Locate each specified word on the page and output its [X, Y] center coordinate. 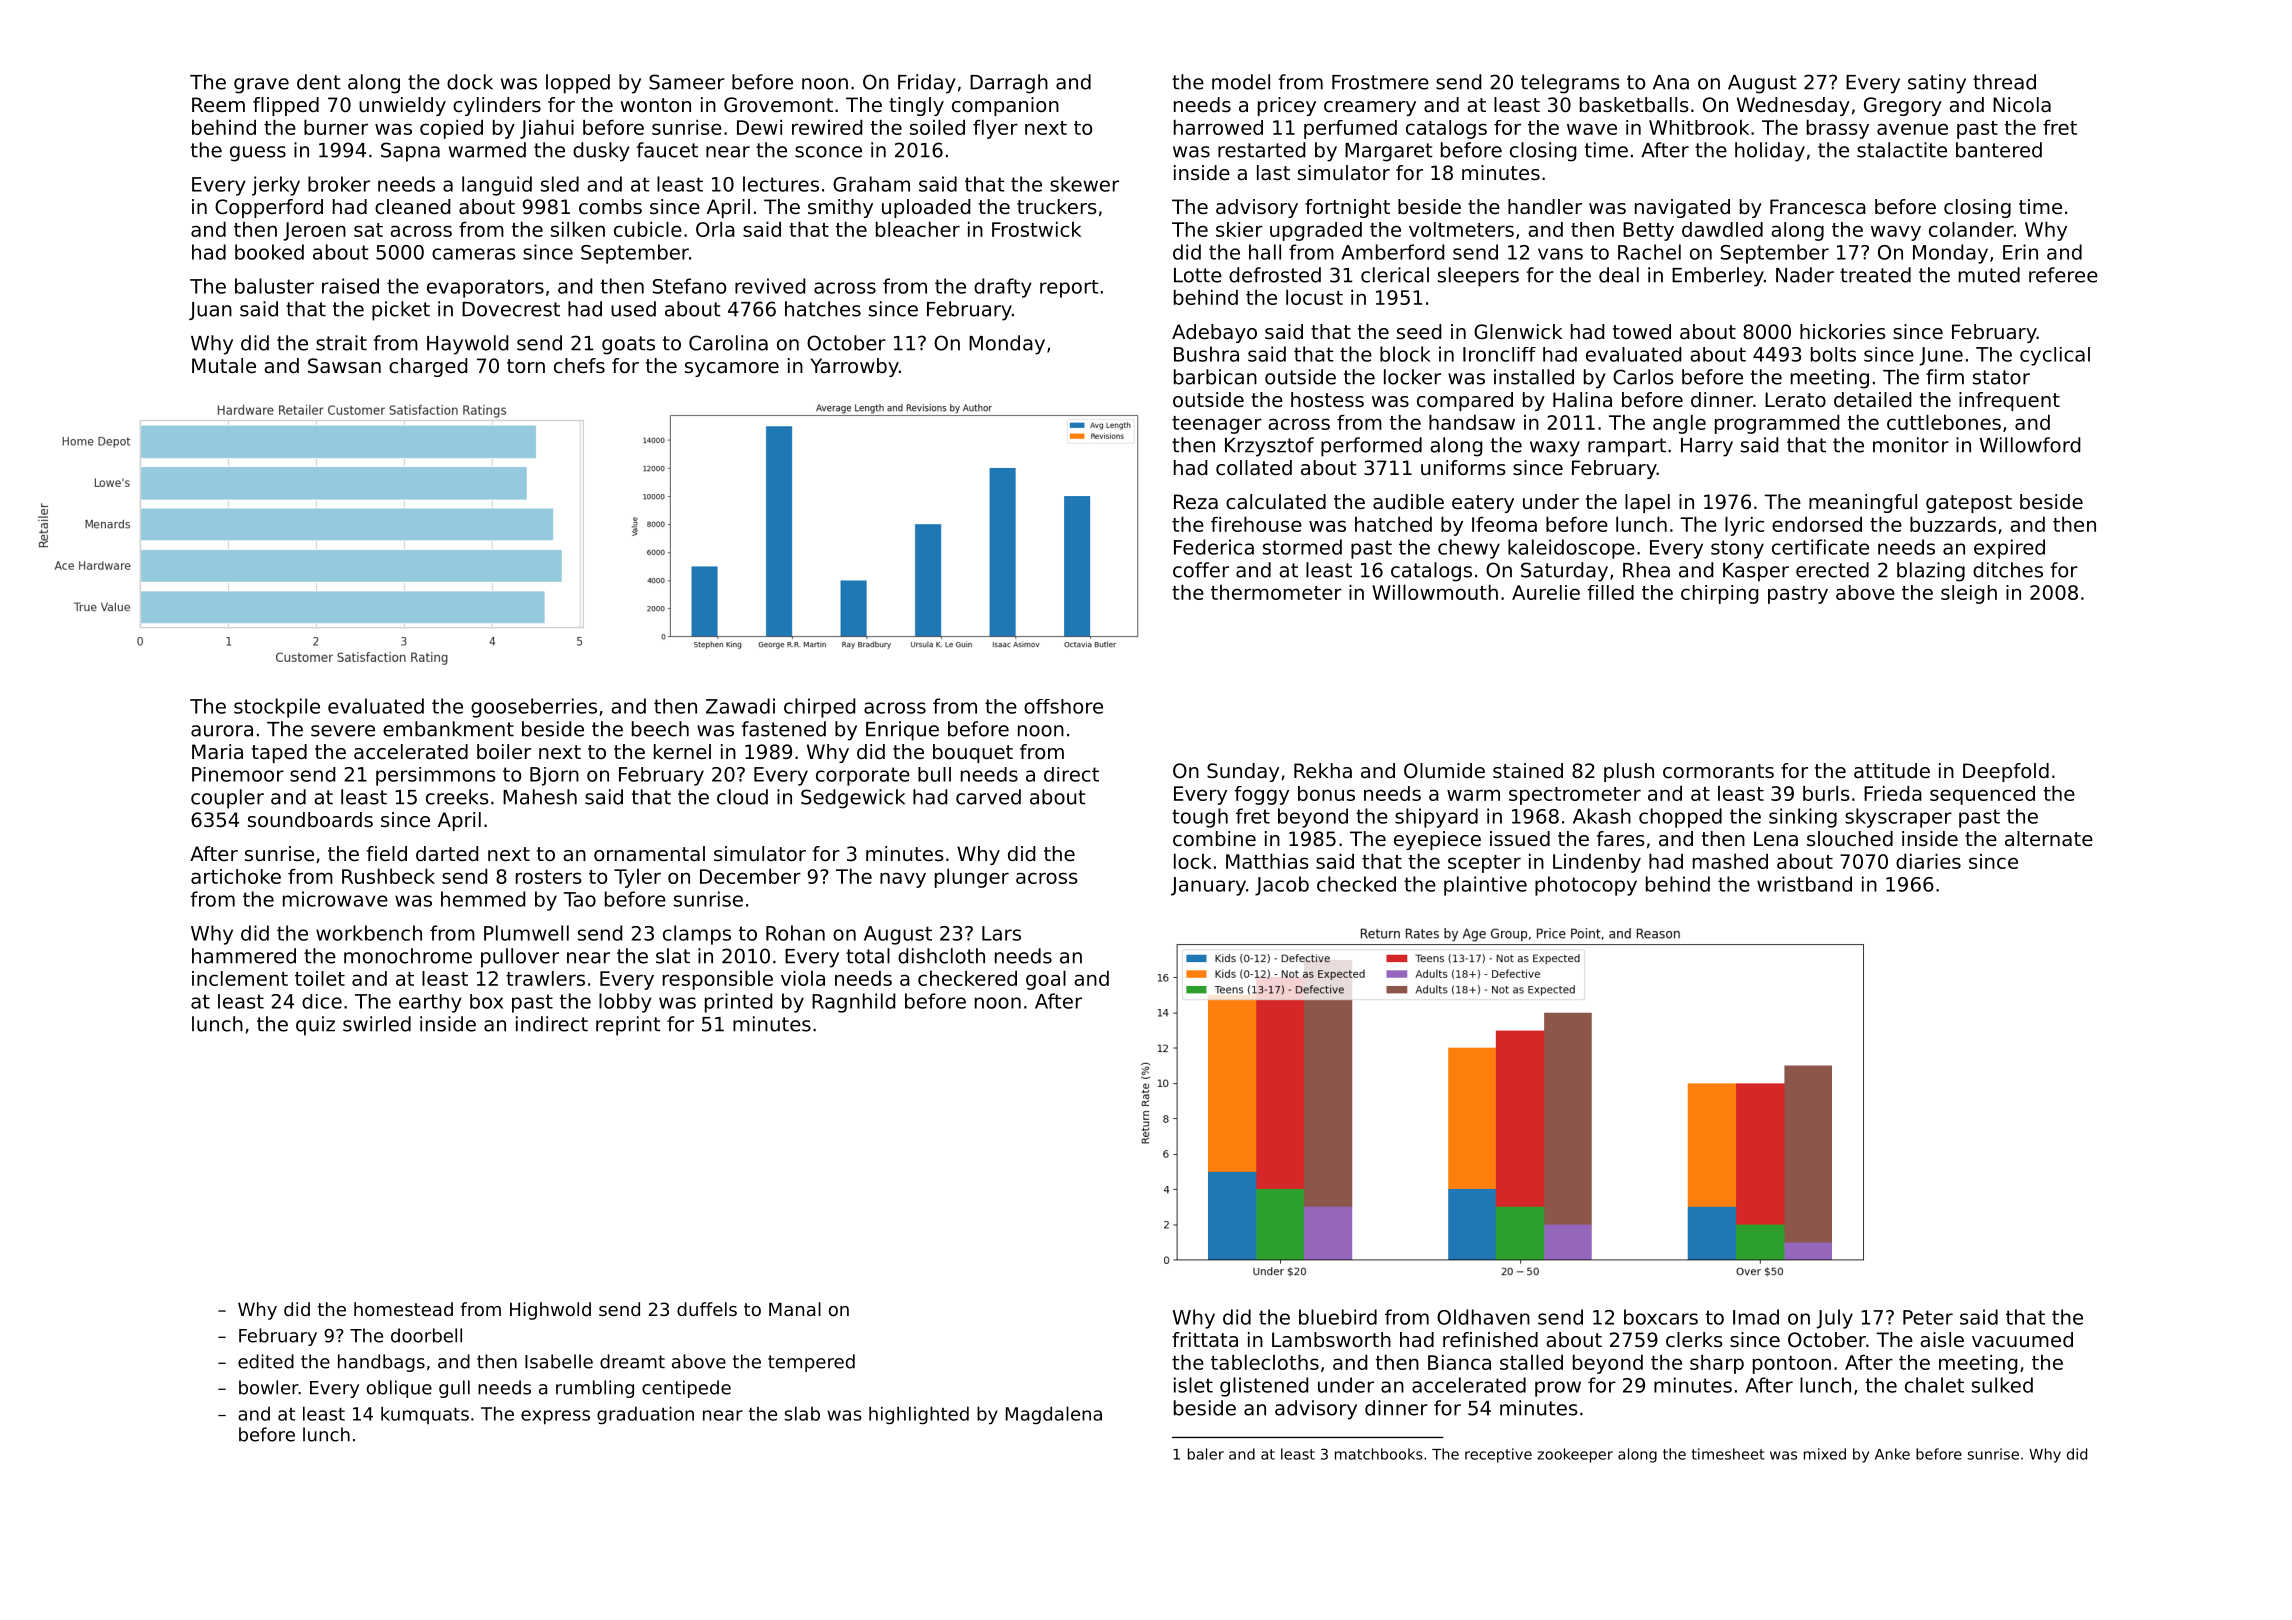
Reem [218, 105]
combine [1214, 839]
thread [2004, 82]
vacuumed [2022, 1340]
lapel [1647, 503]
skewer [1084, 184]
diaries [1928, 861]
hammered [244, 956]
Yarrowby [854, 367]
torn [526, 366]
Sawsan [344, 366]
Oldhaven [1483, 1317]
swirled [377, 1024]
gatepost [1969, 504]
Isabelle [559, 1361]
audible [1408, 502]
